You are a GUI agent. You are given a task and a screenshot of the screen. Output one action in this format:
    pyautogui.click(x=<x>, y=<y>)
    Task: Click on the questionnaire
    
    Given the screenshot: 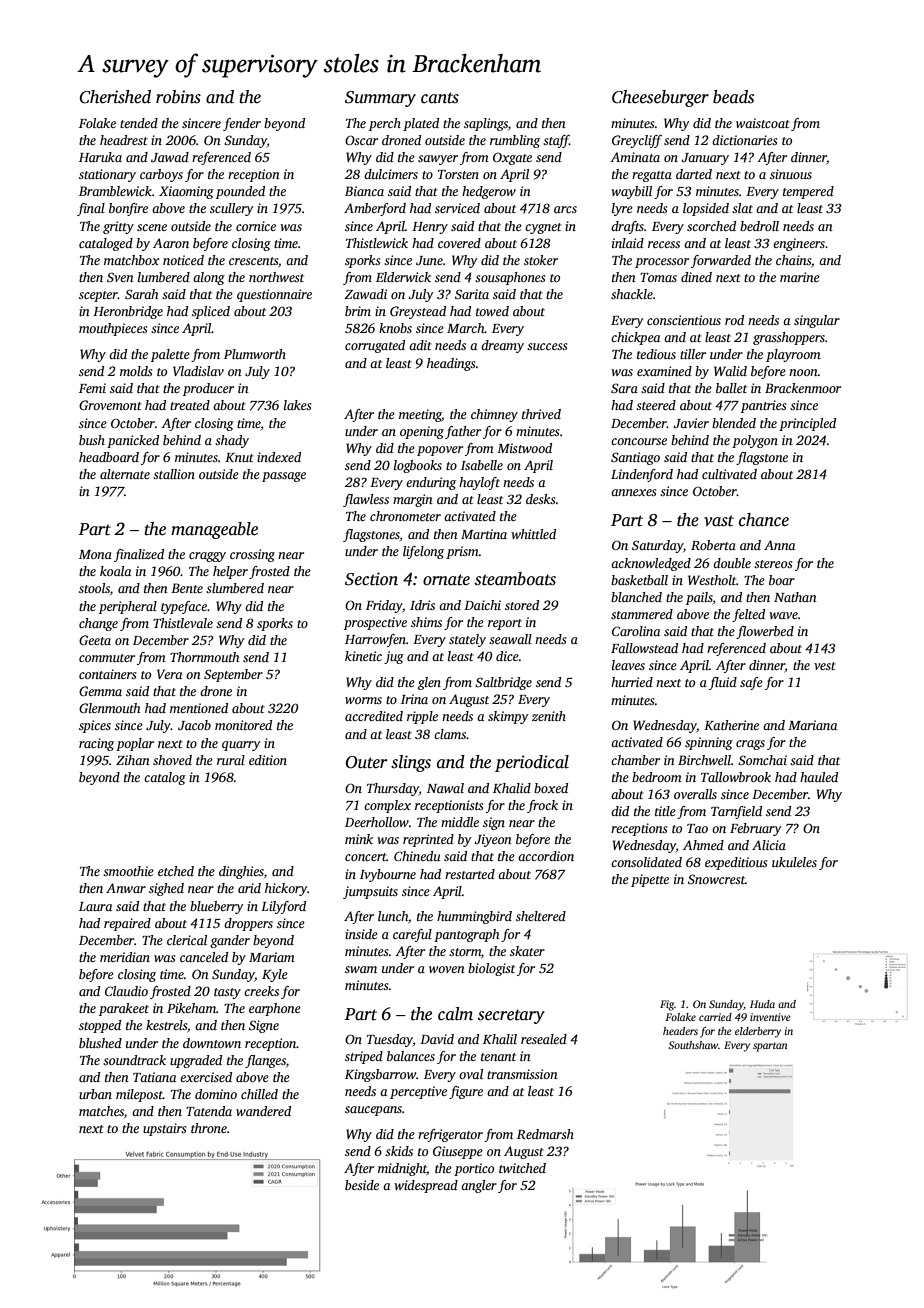 What is the action you would take?
    pyautogui.click(x=274, y=295)
